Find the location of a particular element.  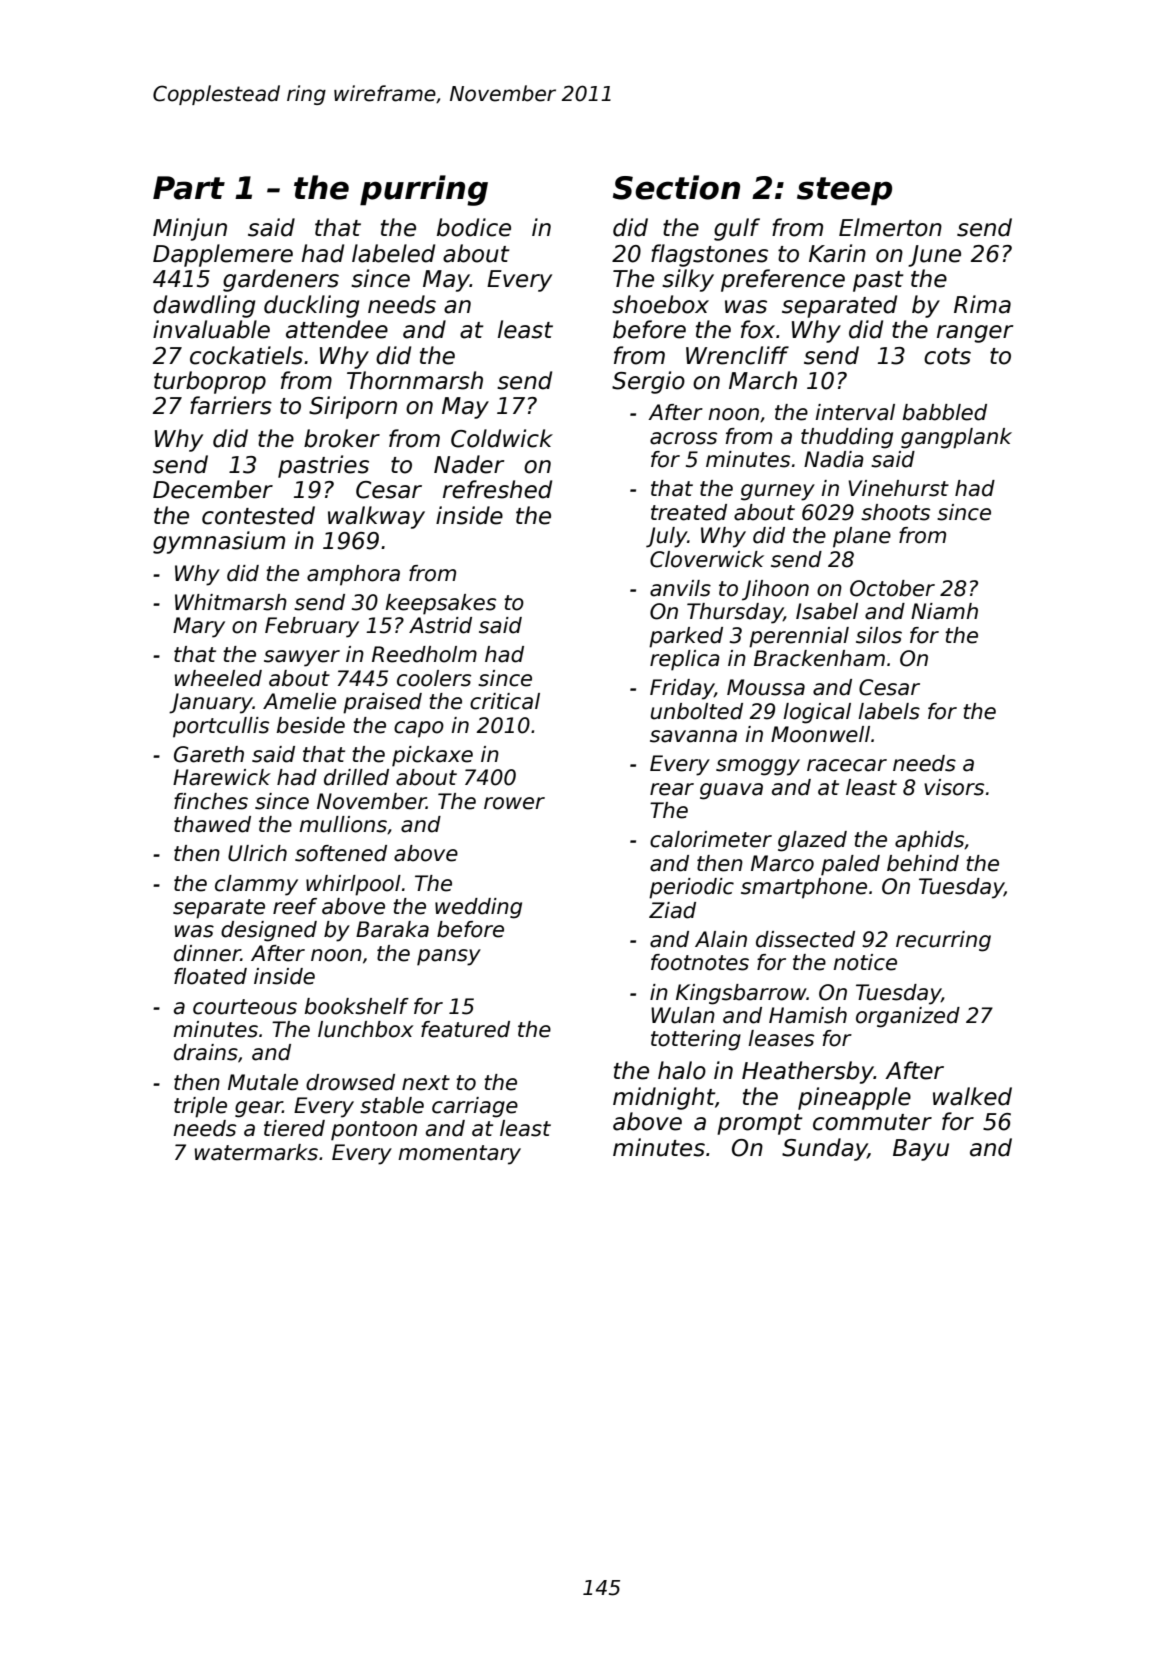

refreshed is located at coordinates (497, 489).
